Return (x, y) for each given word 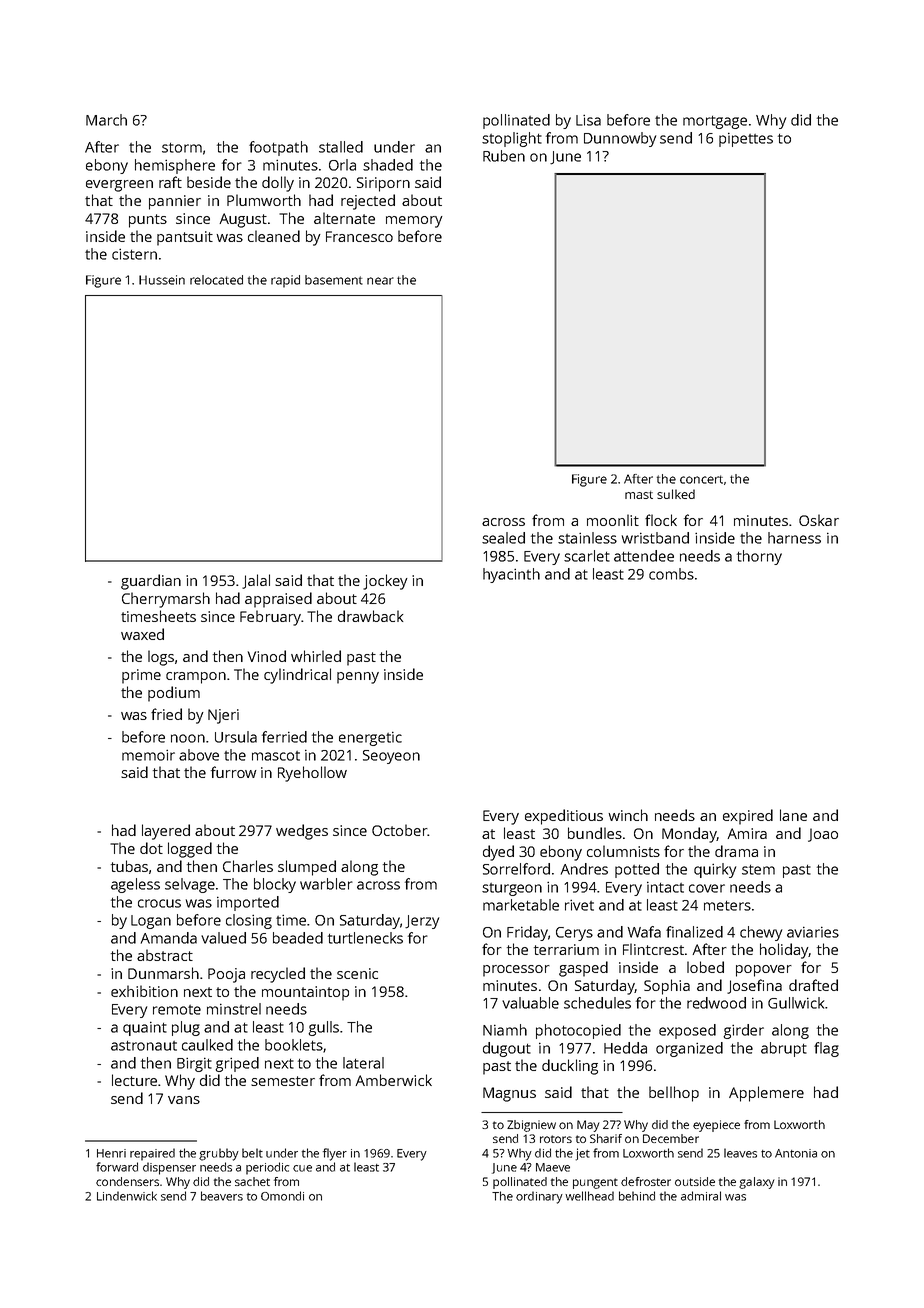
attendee (644, 556)
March (106, 120)
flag (826, 1049)
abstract (165, 955)
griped (237, 1064)
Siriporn (383, 184)
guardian (151, 582)
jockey (385, 582)
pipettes (746, 139)
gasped (583, 969)
